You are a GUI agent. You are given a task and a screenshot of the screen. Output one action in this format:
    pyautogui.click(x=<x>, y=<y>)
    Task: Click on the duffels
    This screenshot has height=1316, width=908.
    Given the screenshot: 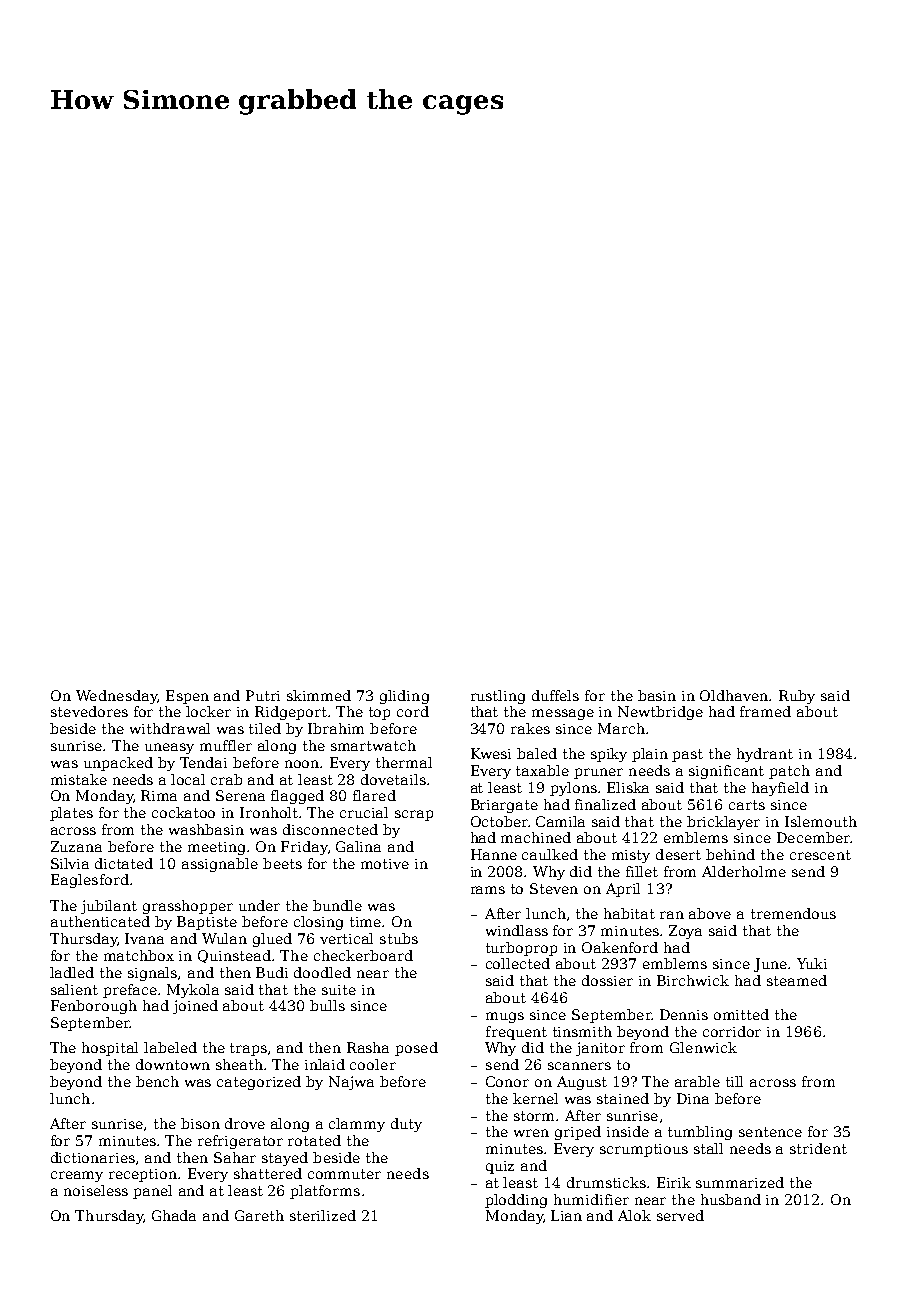 What is the action you would take?
    pyautogui.click(x=555, y=695)
